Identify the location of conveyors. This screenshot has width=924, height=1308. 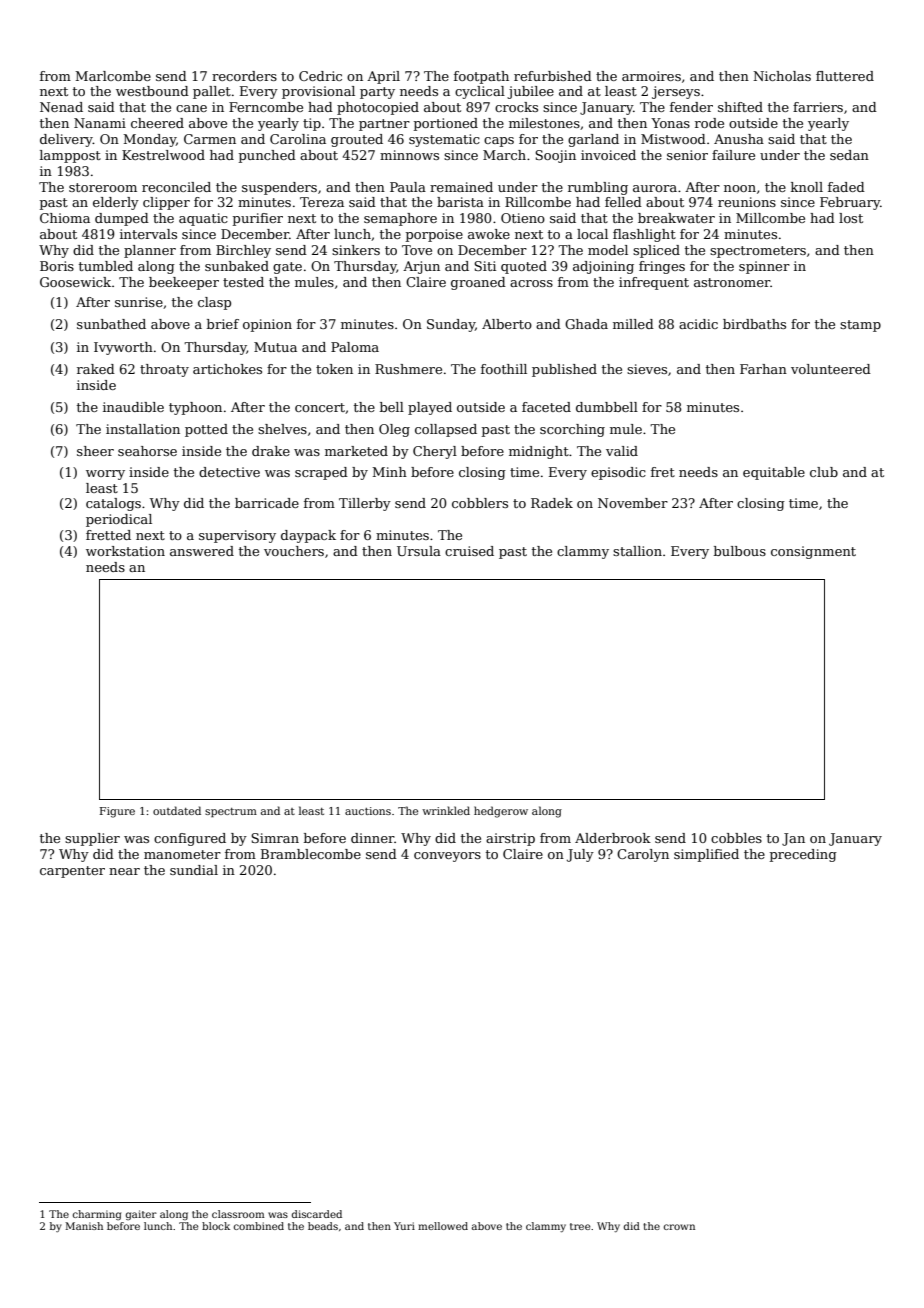
(447, 857).
